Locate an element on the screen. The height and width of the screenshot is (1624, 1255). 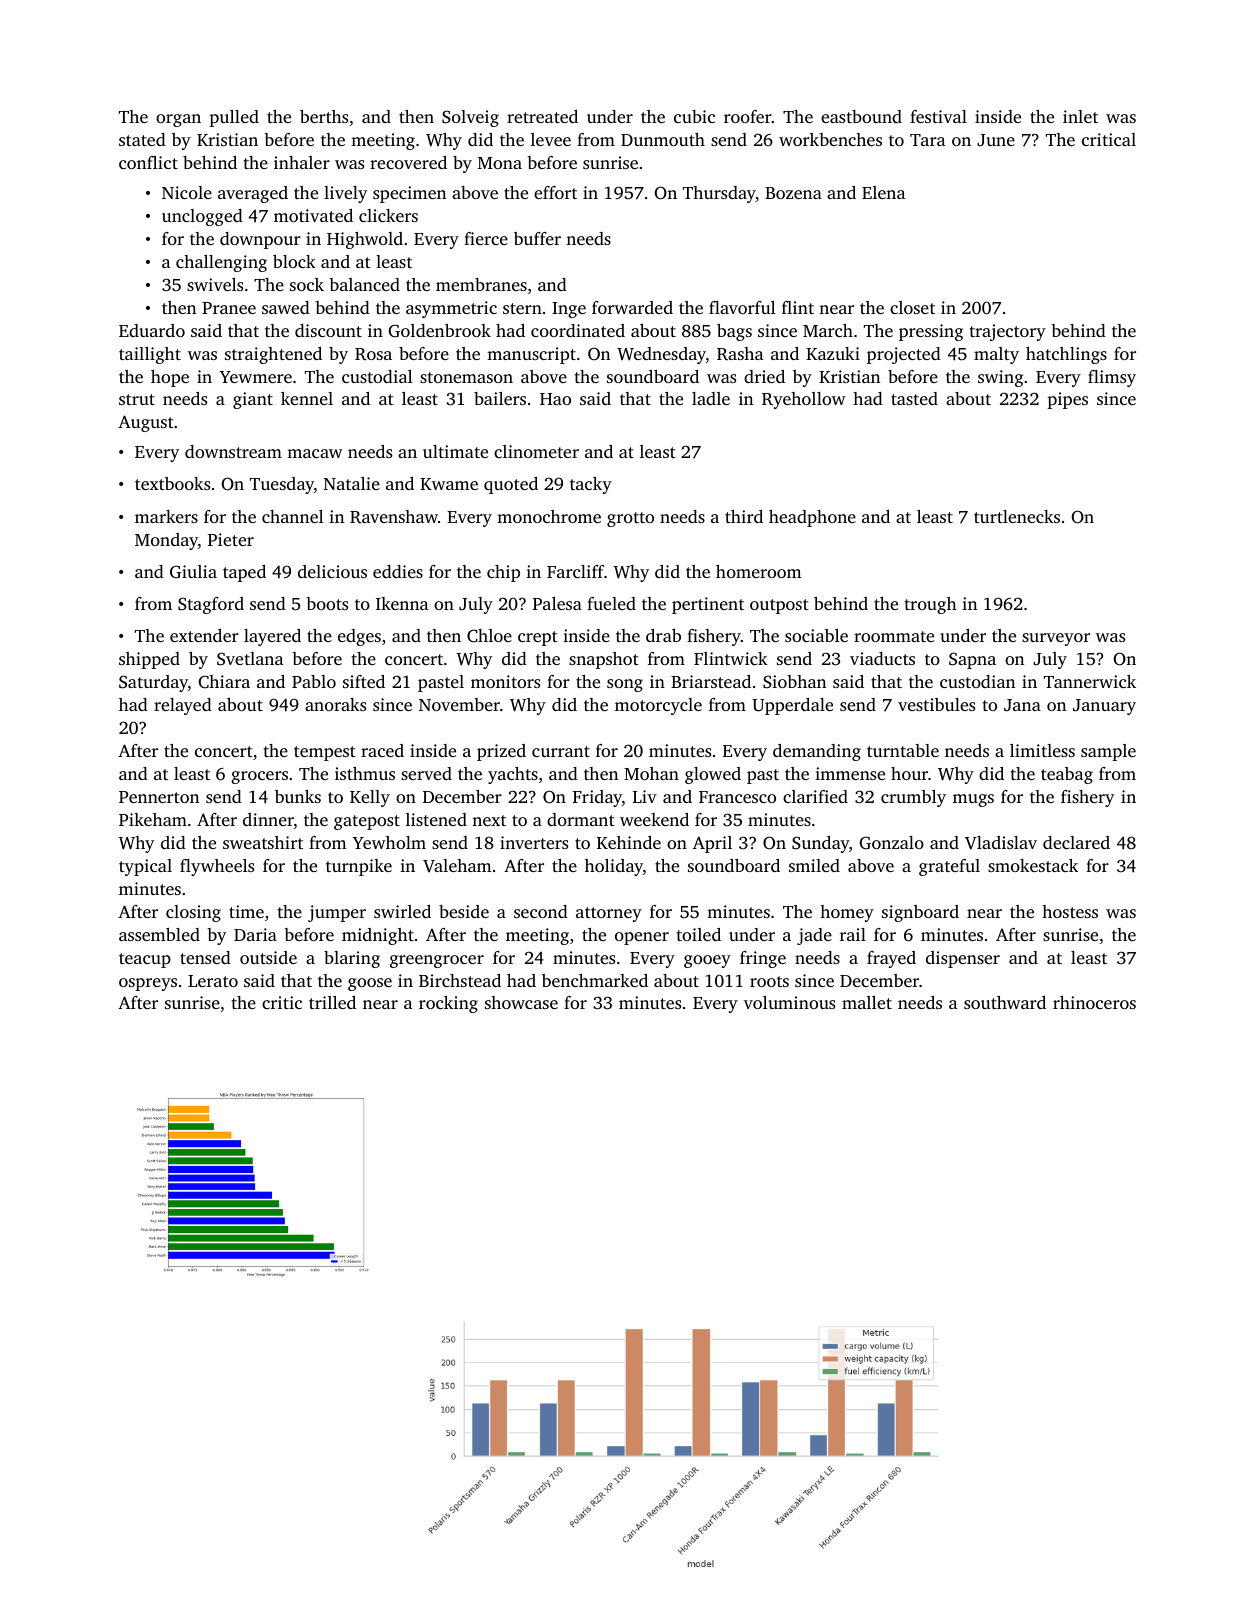
surveyor is located at coordinates (1056, 639).
